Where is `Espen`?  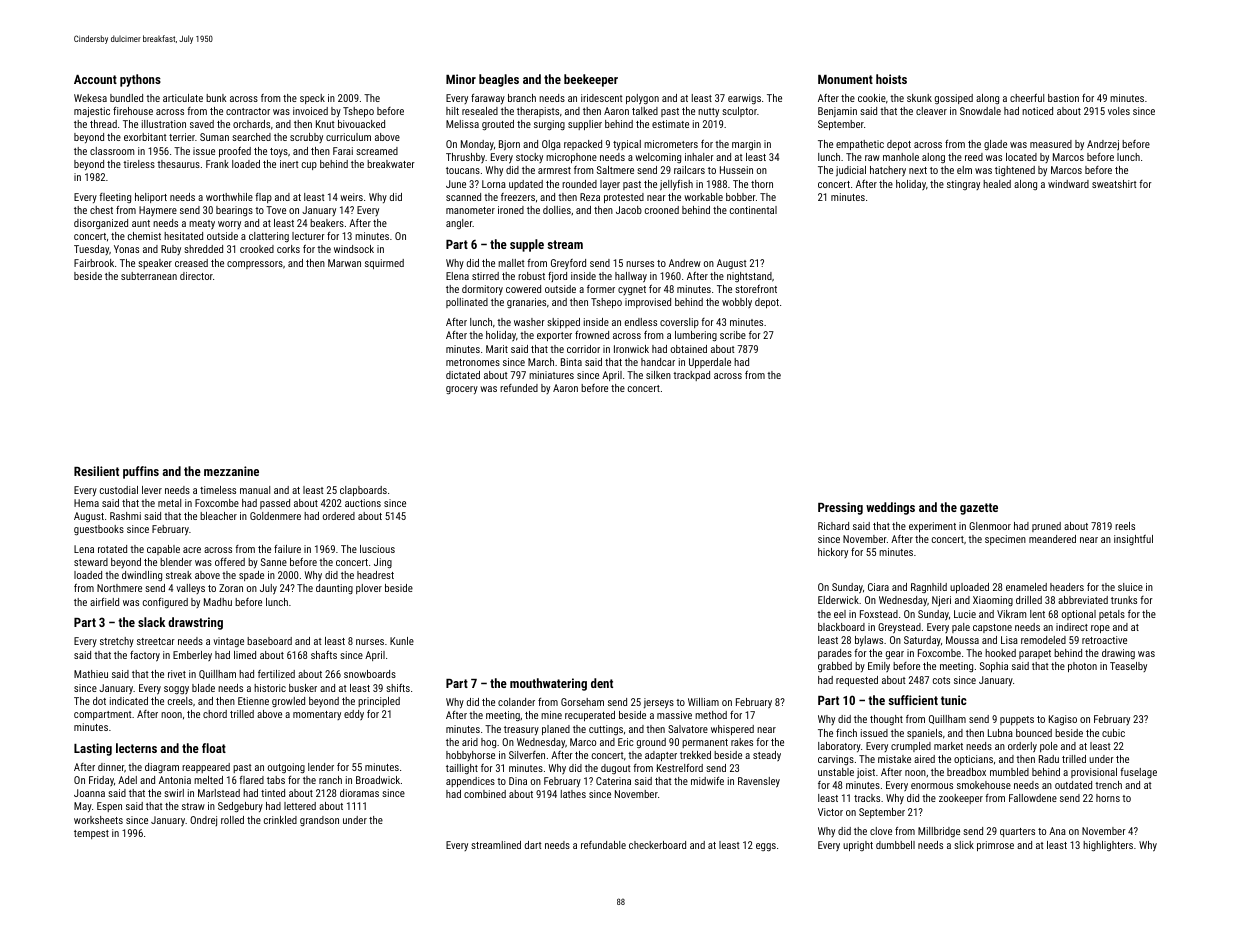
Espen is located at coordinates (109, 807).
